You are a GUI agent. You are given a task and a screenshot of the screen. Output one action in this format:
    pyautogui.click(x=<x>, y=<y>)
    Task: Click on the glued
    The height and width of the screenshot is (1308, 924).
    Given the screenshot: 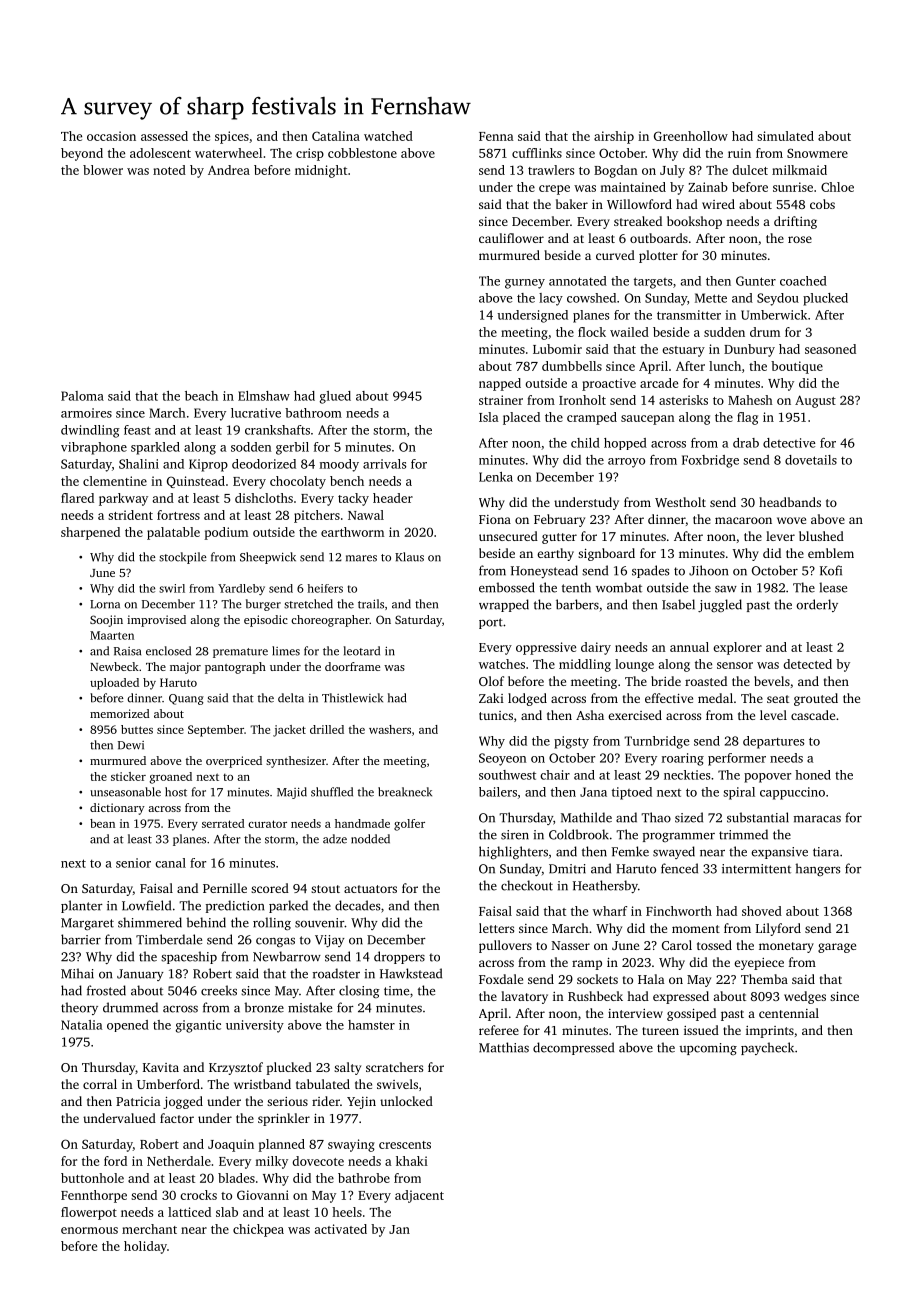 What is the action you would take?
    pyautogui.click(x=335, y=397)
